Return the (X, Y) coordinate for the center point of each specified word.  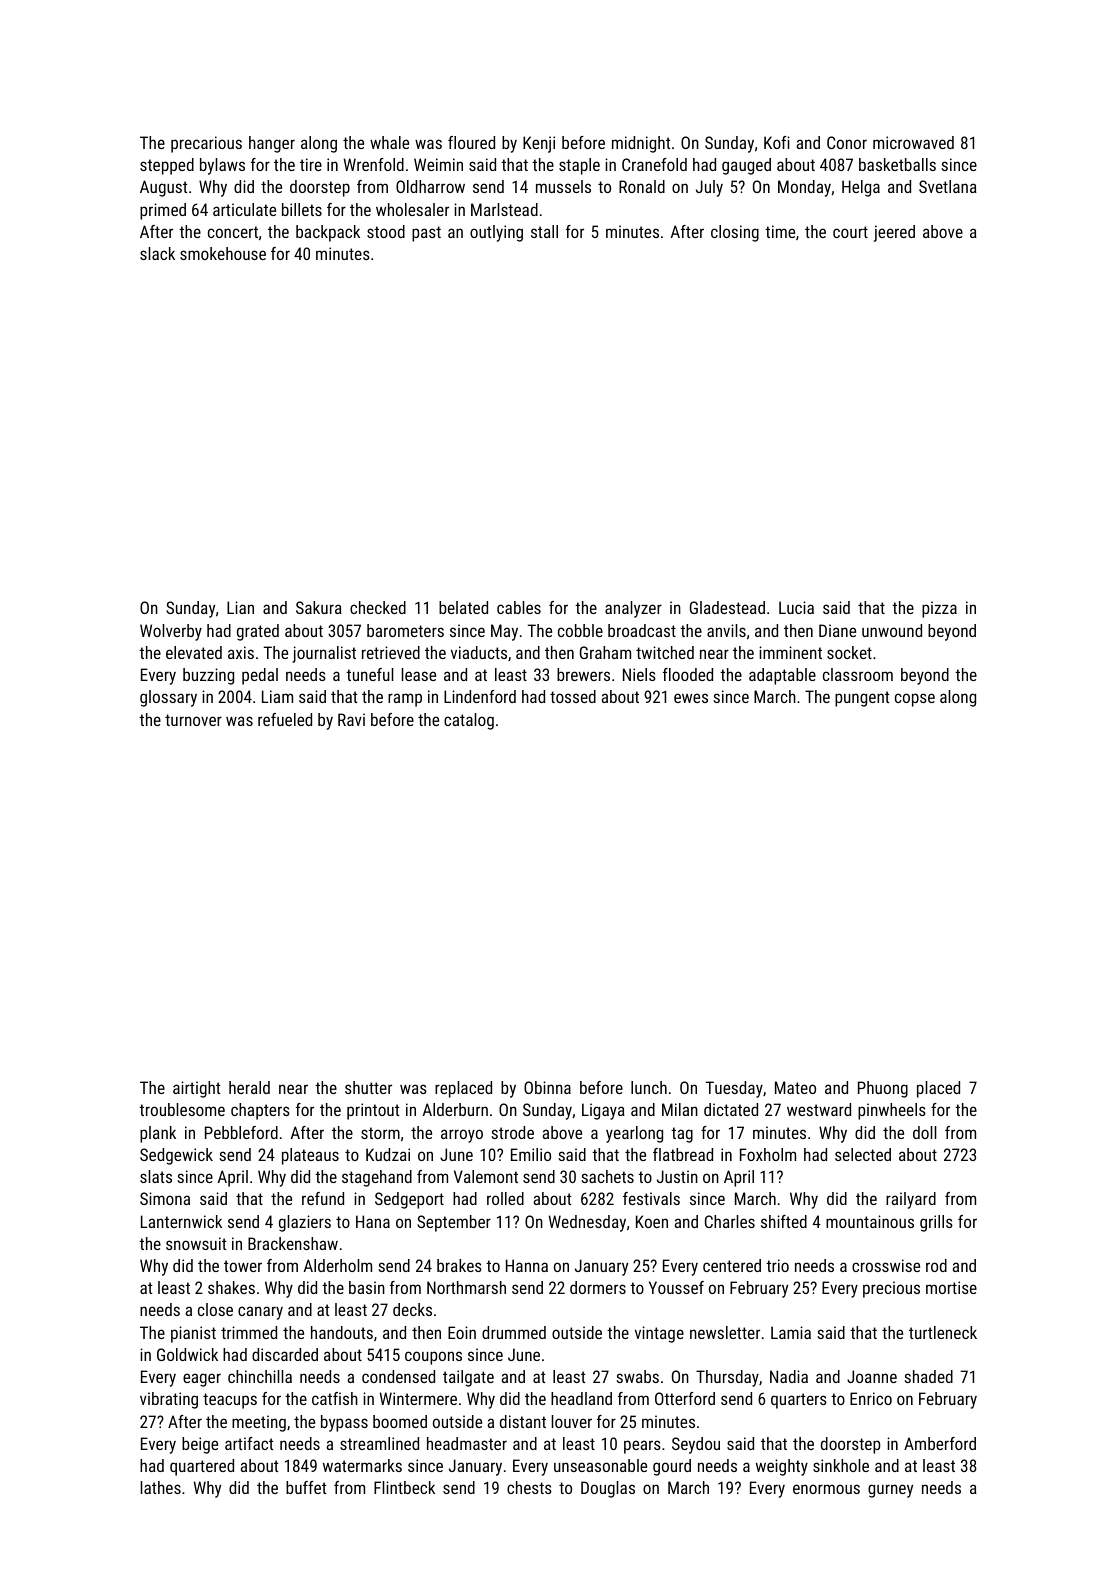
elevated (194, 652)
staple (579, 166)
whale (389, 142)
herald (249, 1087)
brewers (583, 674)
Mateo (795, 1087)
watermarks (362, 1465)
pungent (862, 699)
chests (529, 1487)
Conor (847, 142)
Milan (680, 1109)
